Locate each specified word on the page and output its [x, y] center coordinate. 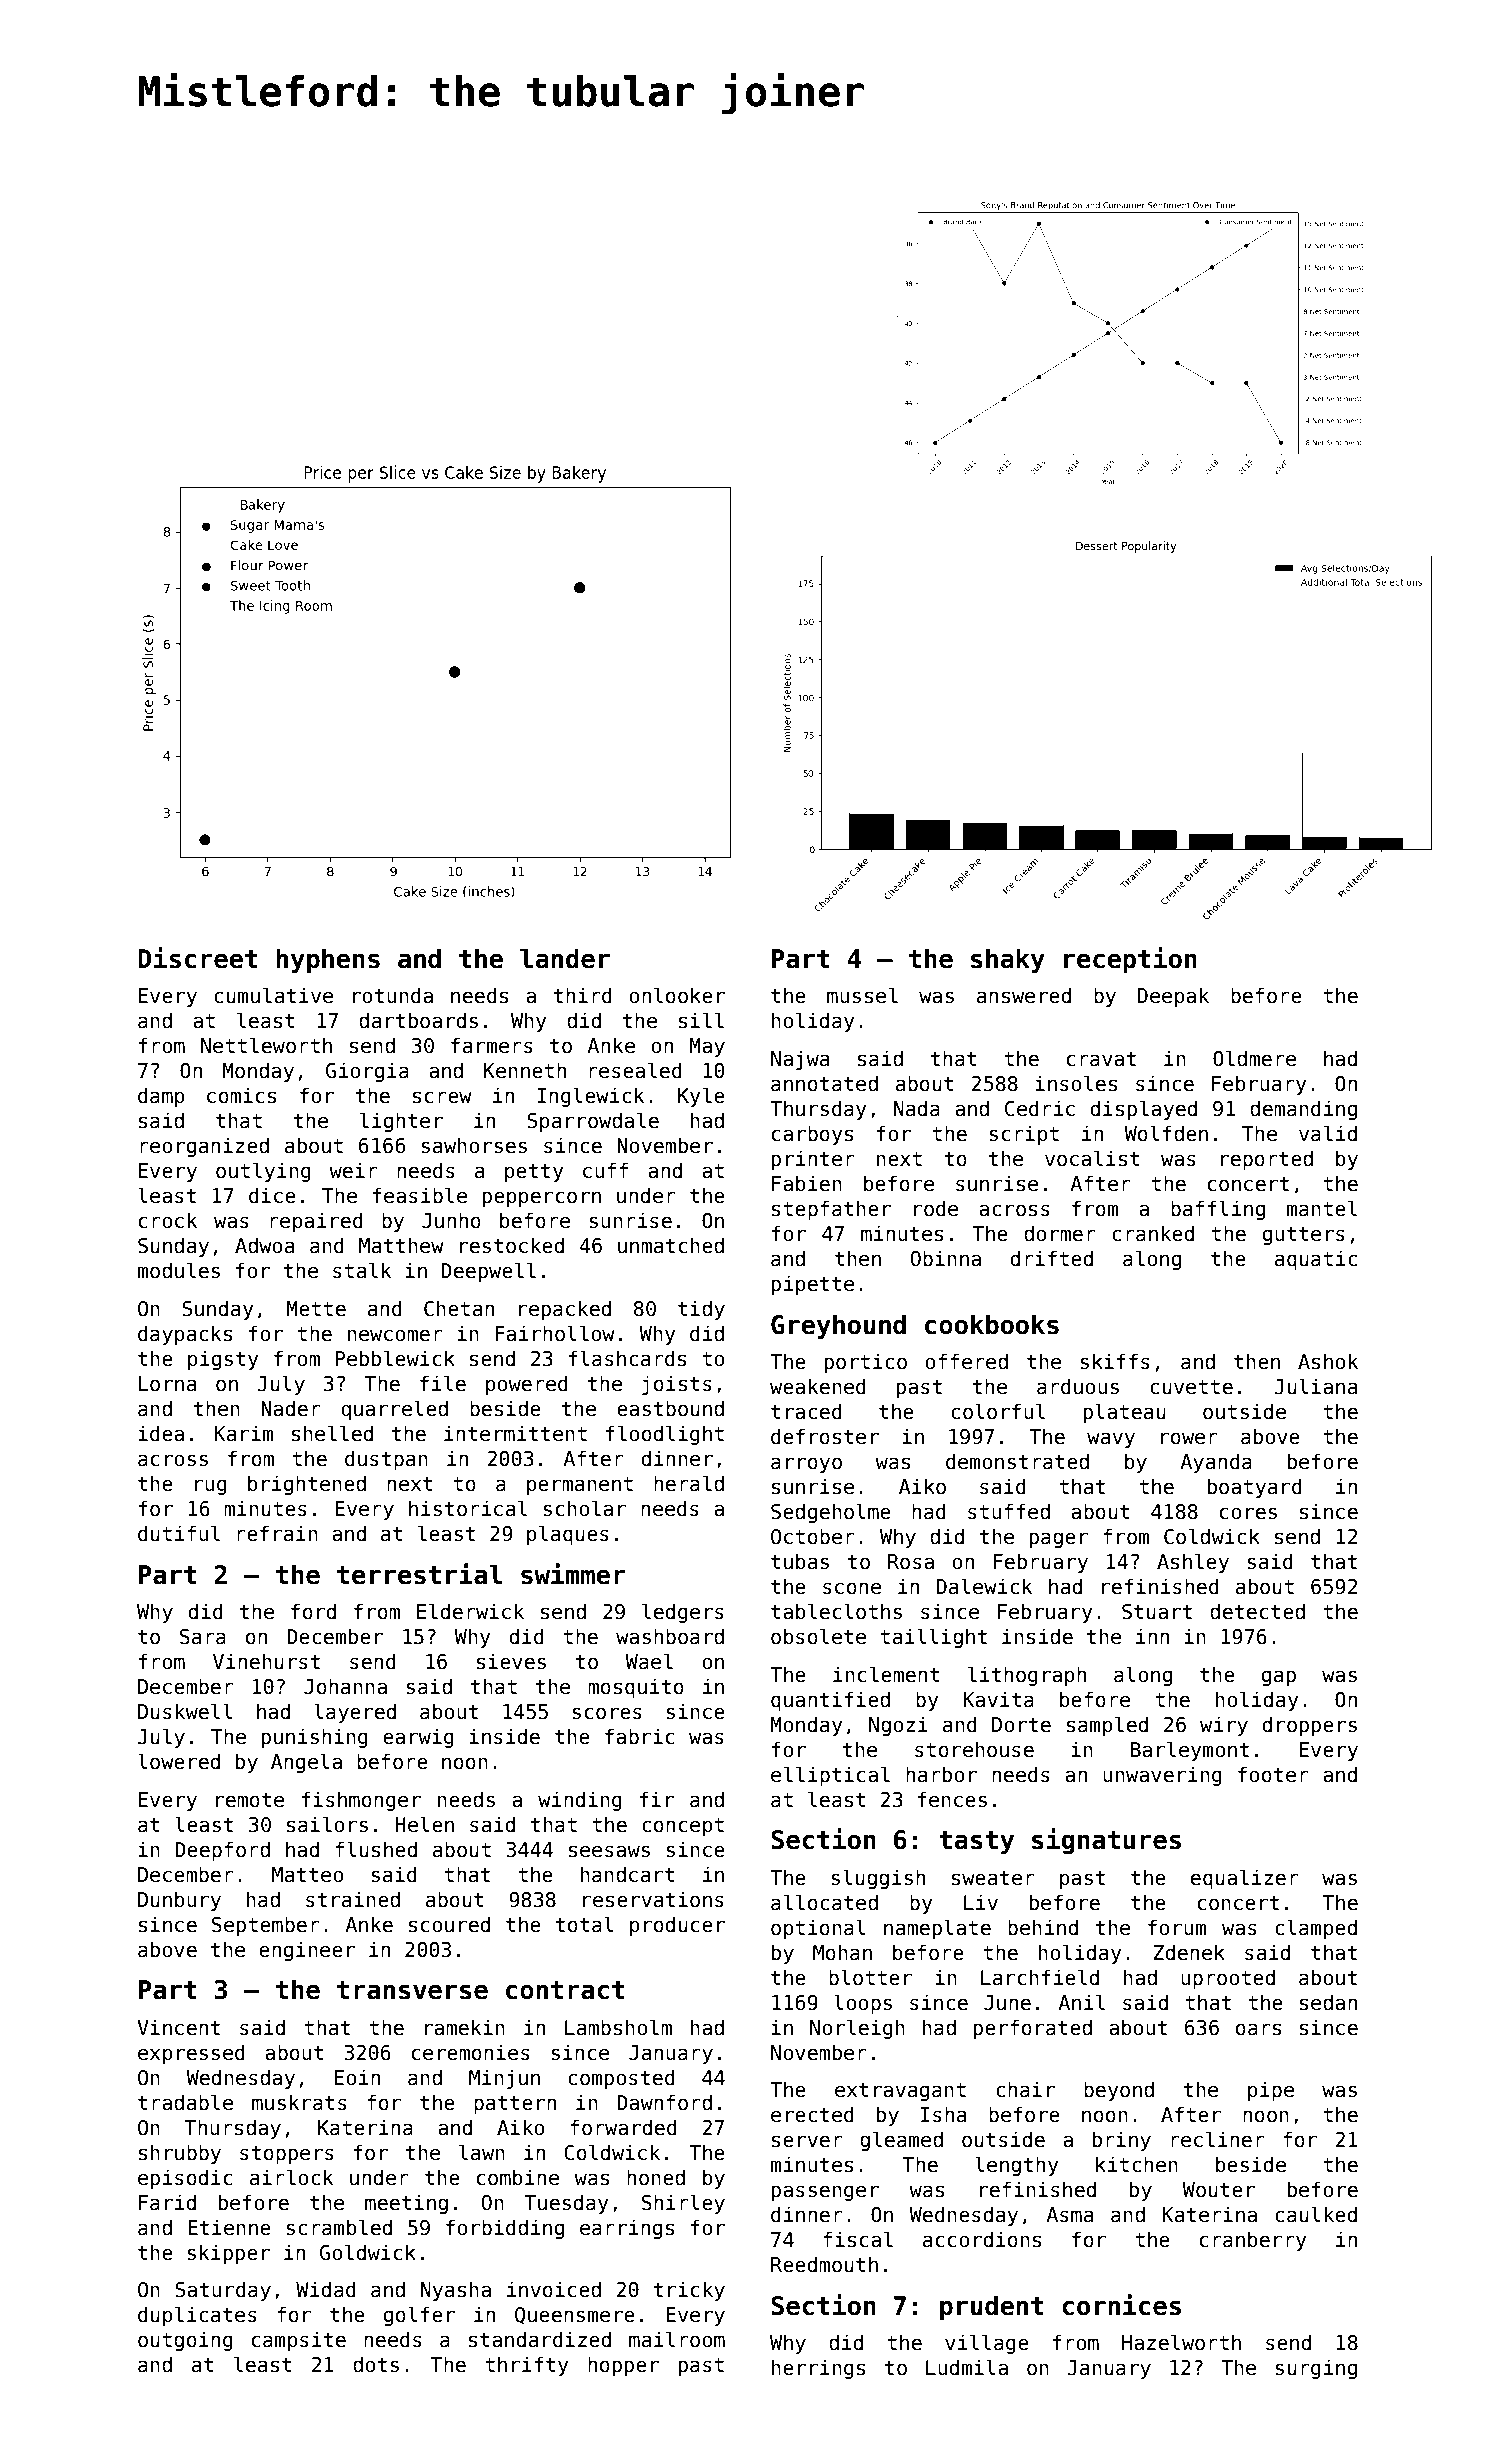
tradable [185, 2102]
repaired [316, 1222]
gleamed [901, 2141]
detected [1257, 1611]
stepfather [831, 1210]
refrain [277, 1533]
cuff [605, 1170]
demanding [1303, 1110]
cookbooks [992, 1324]
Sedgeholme [831, 1513]
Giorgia [367, 1072]
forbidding [505, 2229]
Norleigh [857, 2029]
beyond [1119, 2091]
